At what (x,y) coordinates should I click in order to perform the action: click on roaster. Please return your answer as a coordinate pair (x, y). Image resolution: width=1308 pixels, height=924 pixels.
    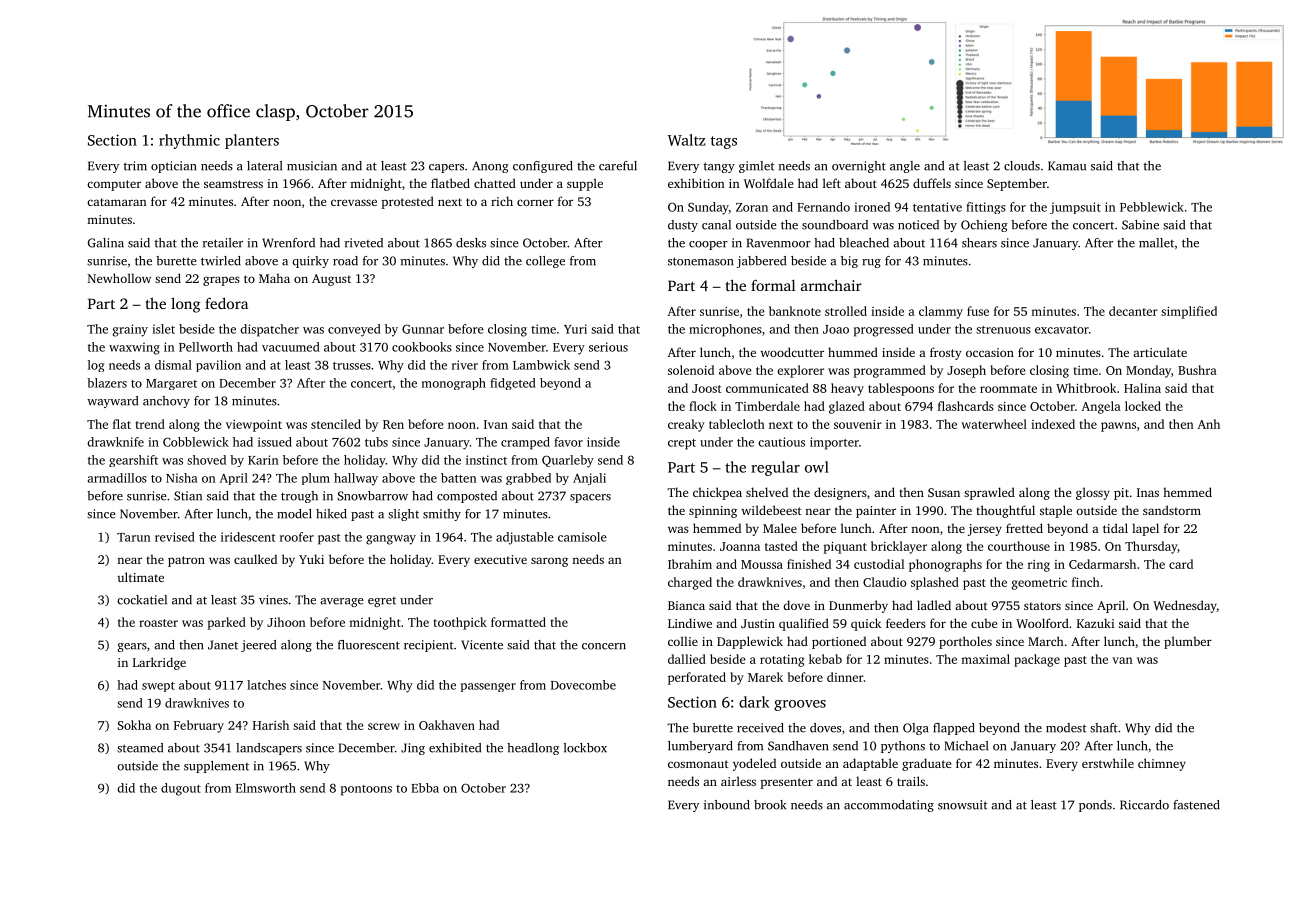
    Looking at the image, I should click on (158, 623).
